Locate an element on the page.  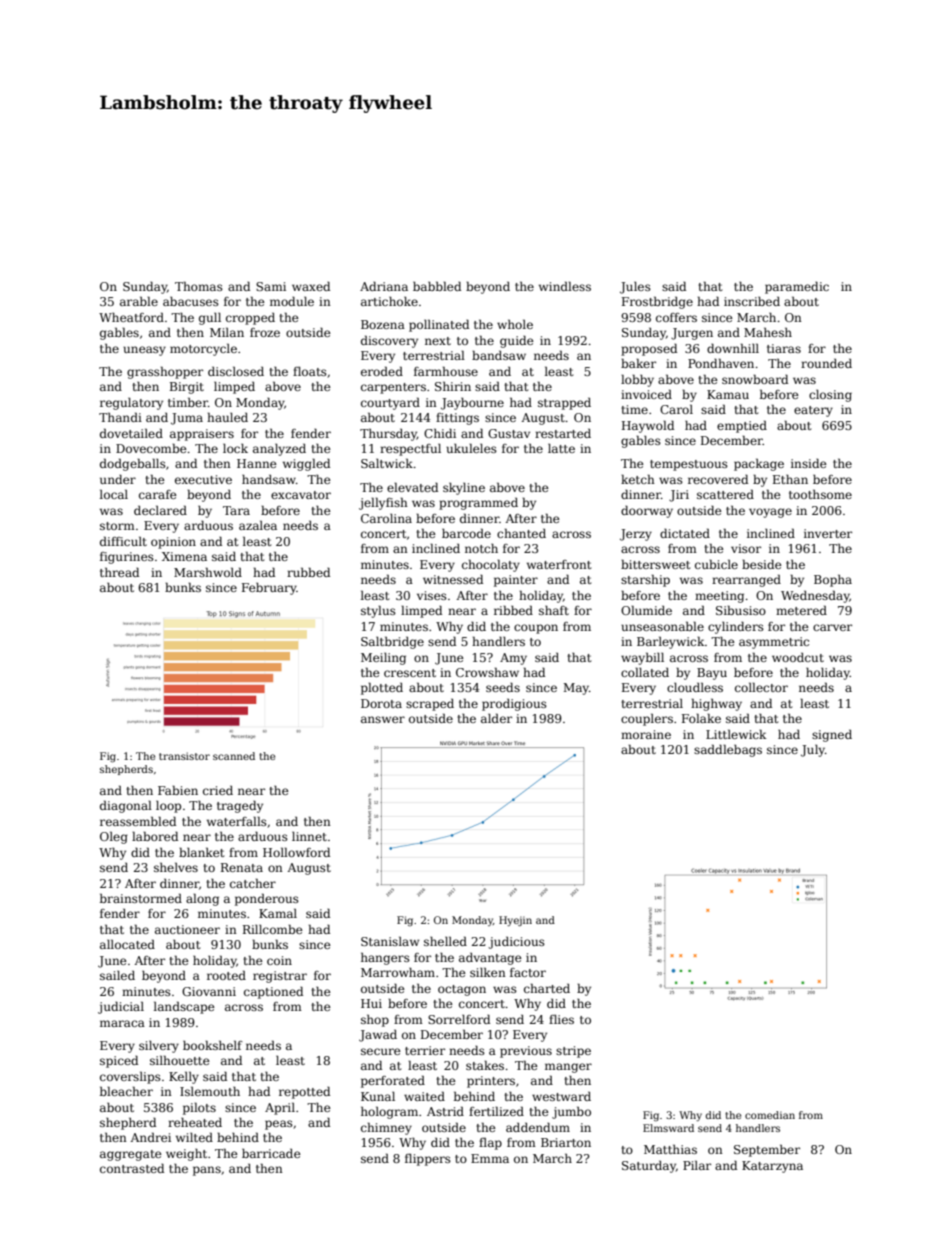
regulatory is located at coordinates (131, 404).
